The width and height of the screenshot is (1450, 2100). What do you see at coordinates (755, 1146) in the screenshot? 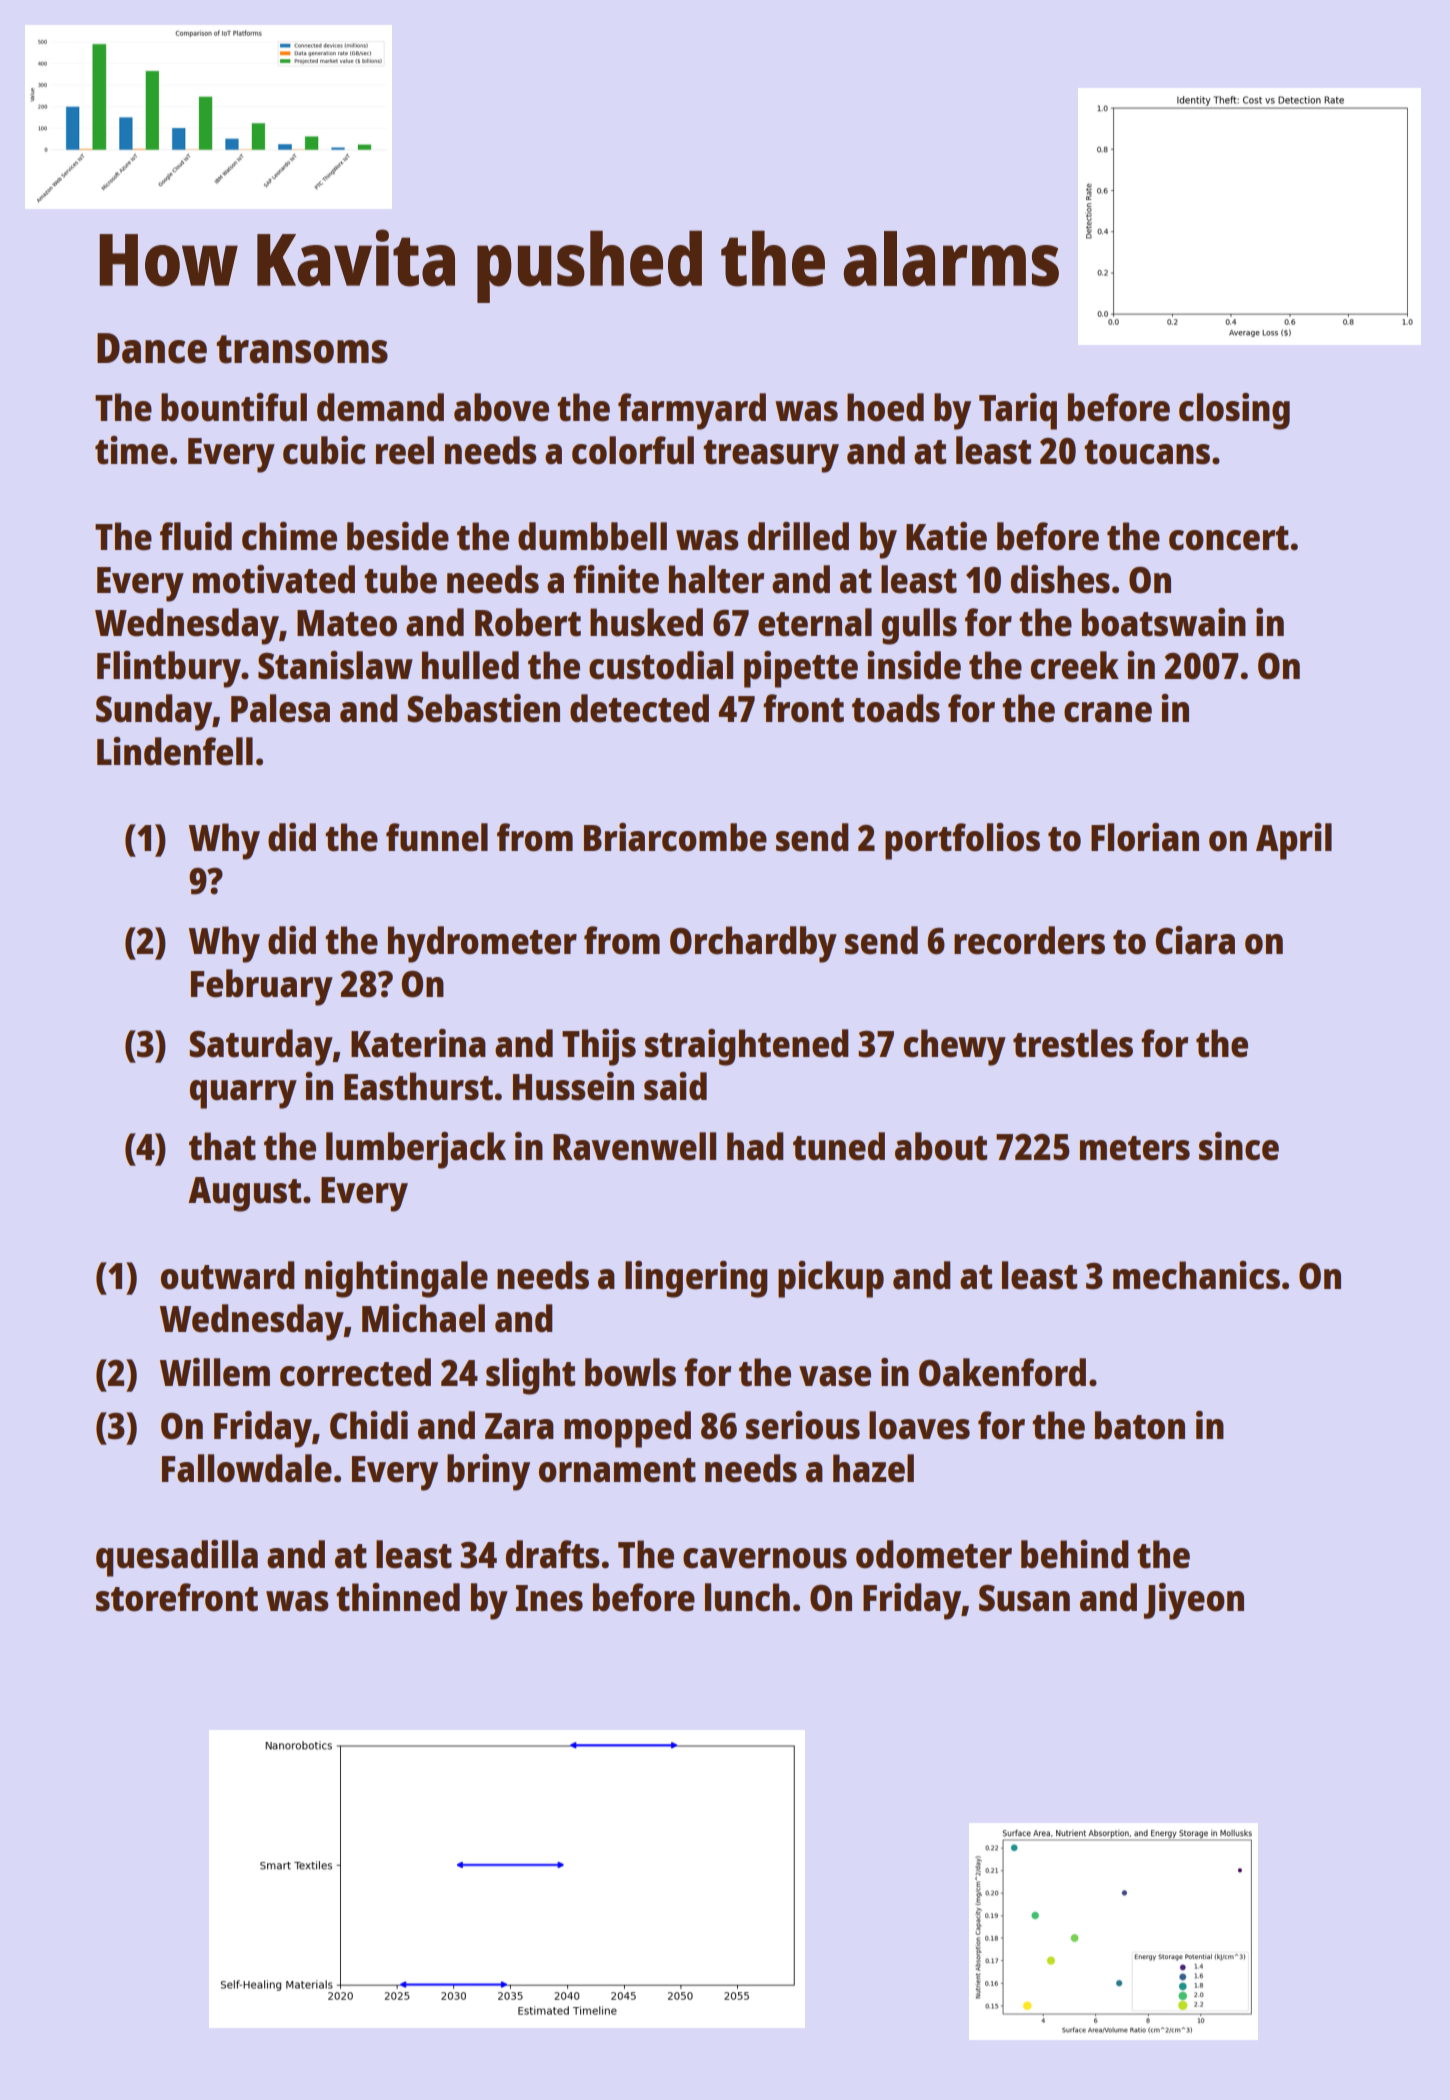
I see `had` at bounding box center [755, 1146].
